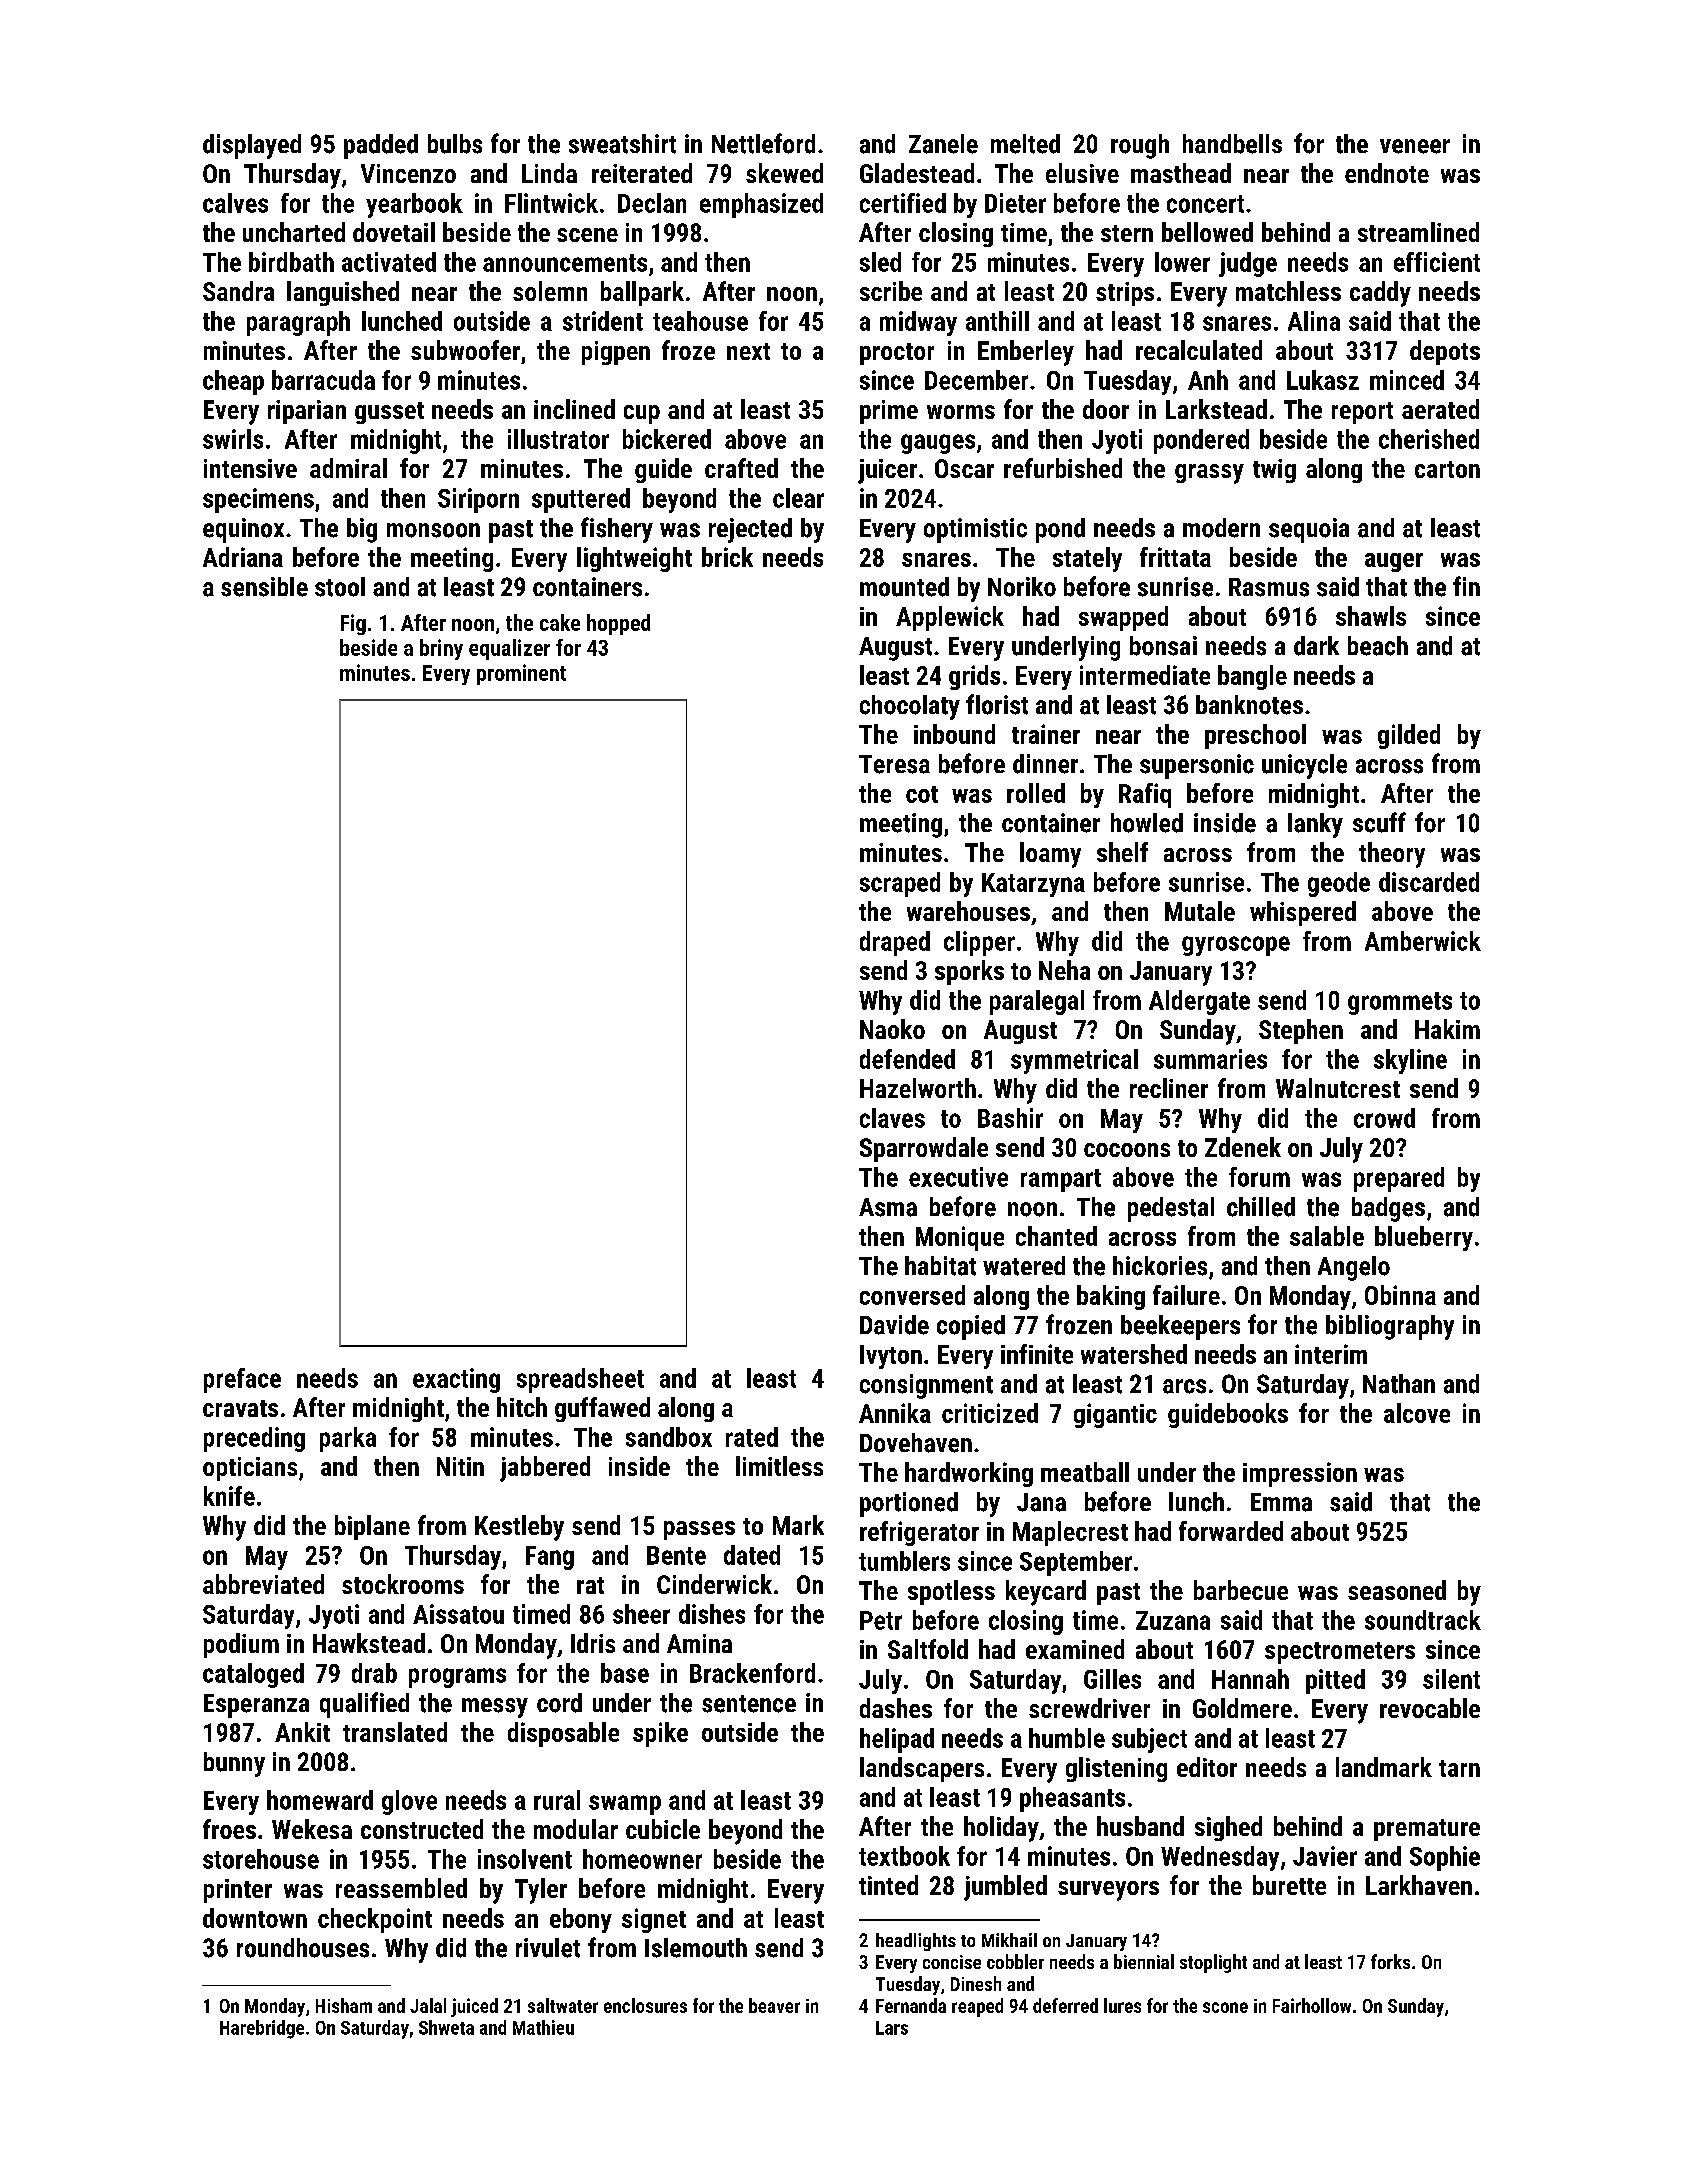  What do you see at coordinates (1232, 144) in the image?
I see `handbells` at bounding box center [1232, 144].
